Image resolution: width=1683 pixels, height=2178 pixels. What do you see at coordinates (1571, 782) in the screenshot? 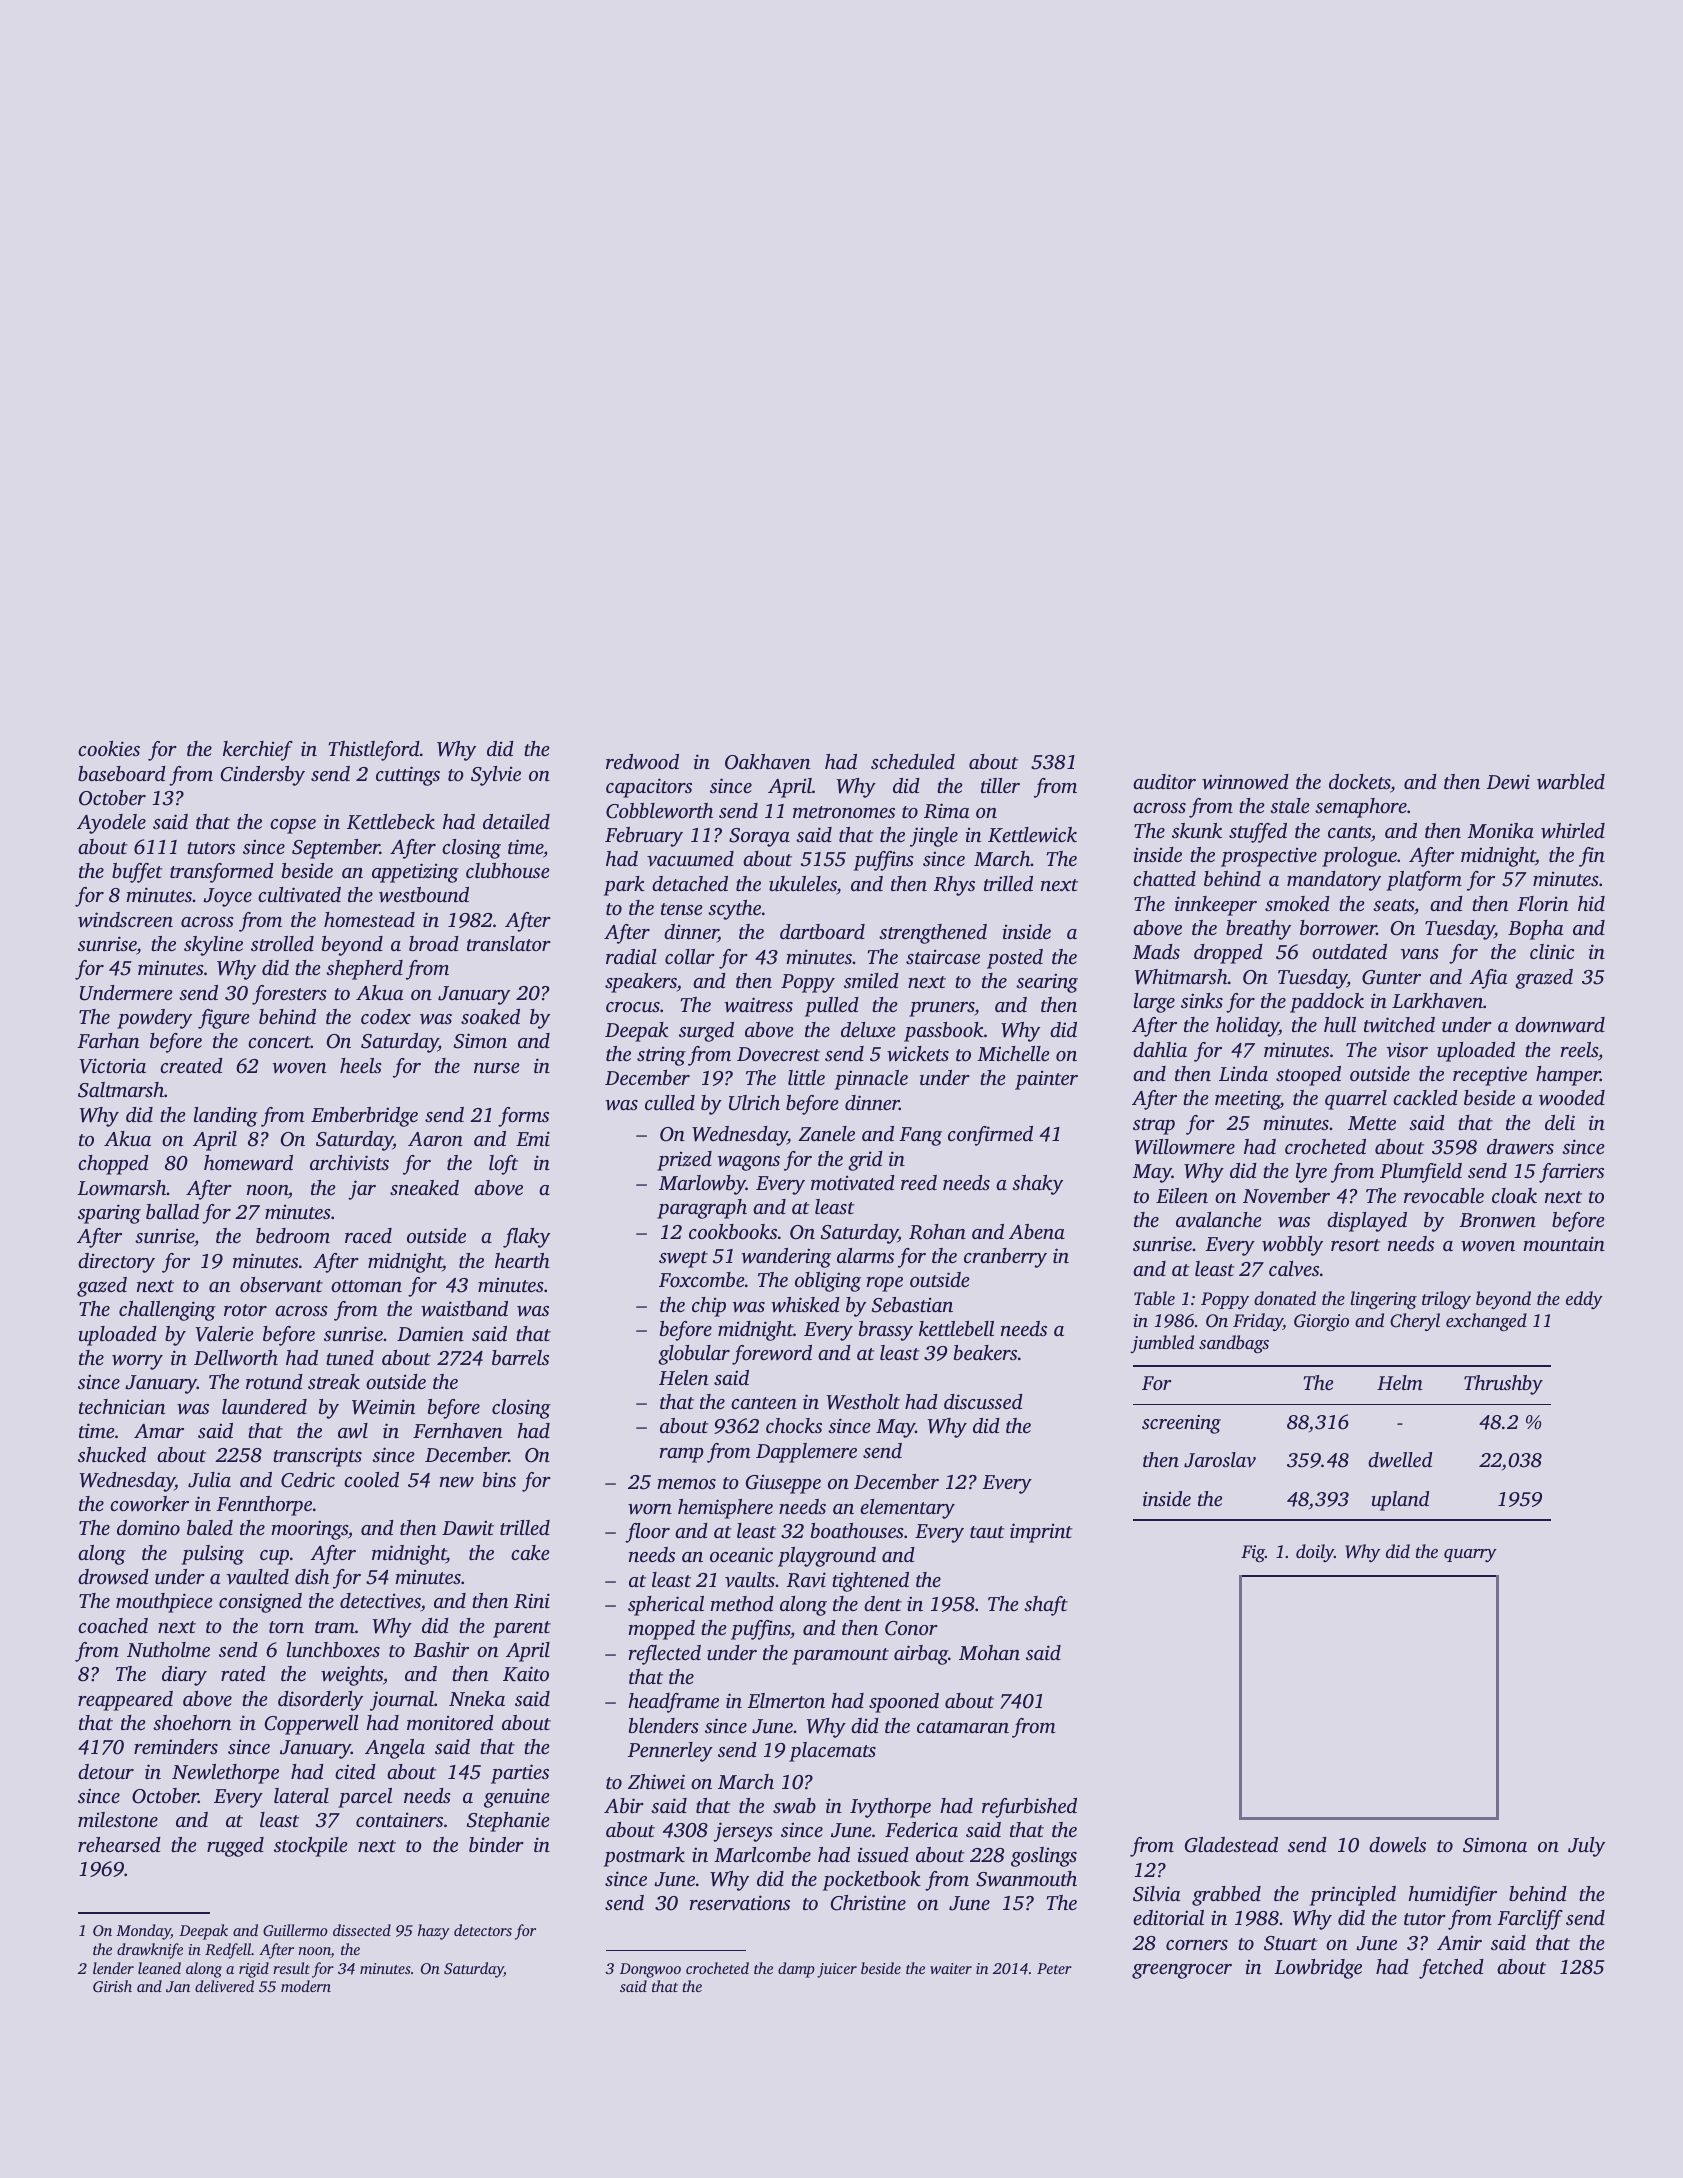
I see `warbled` at bounding box center [1571, 782].
